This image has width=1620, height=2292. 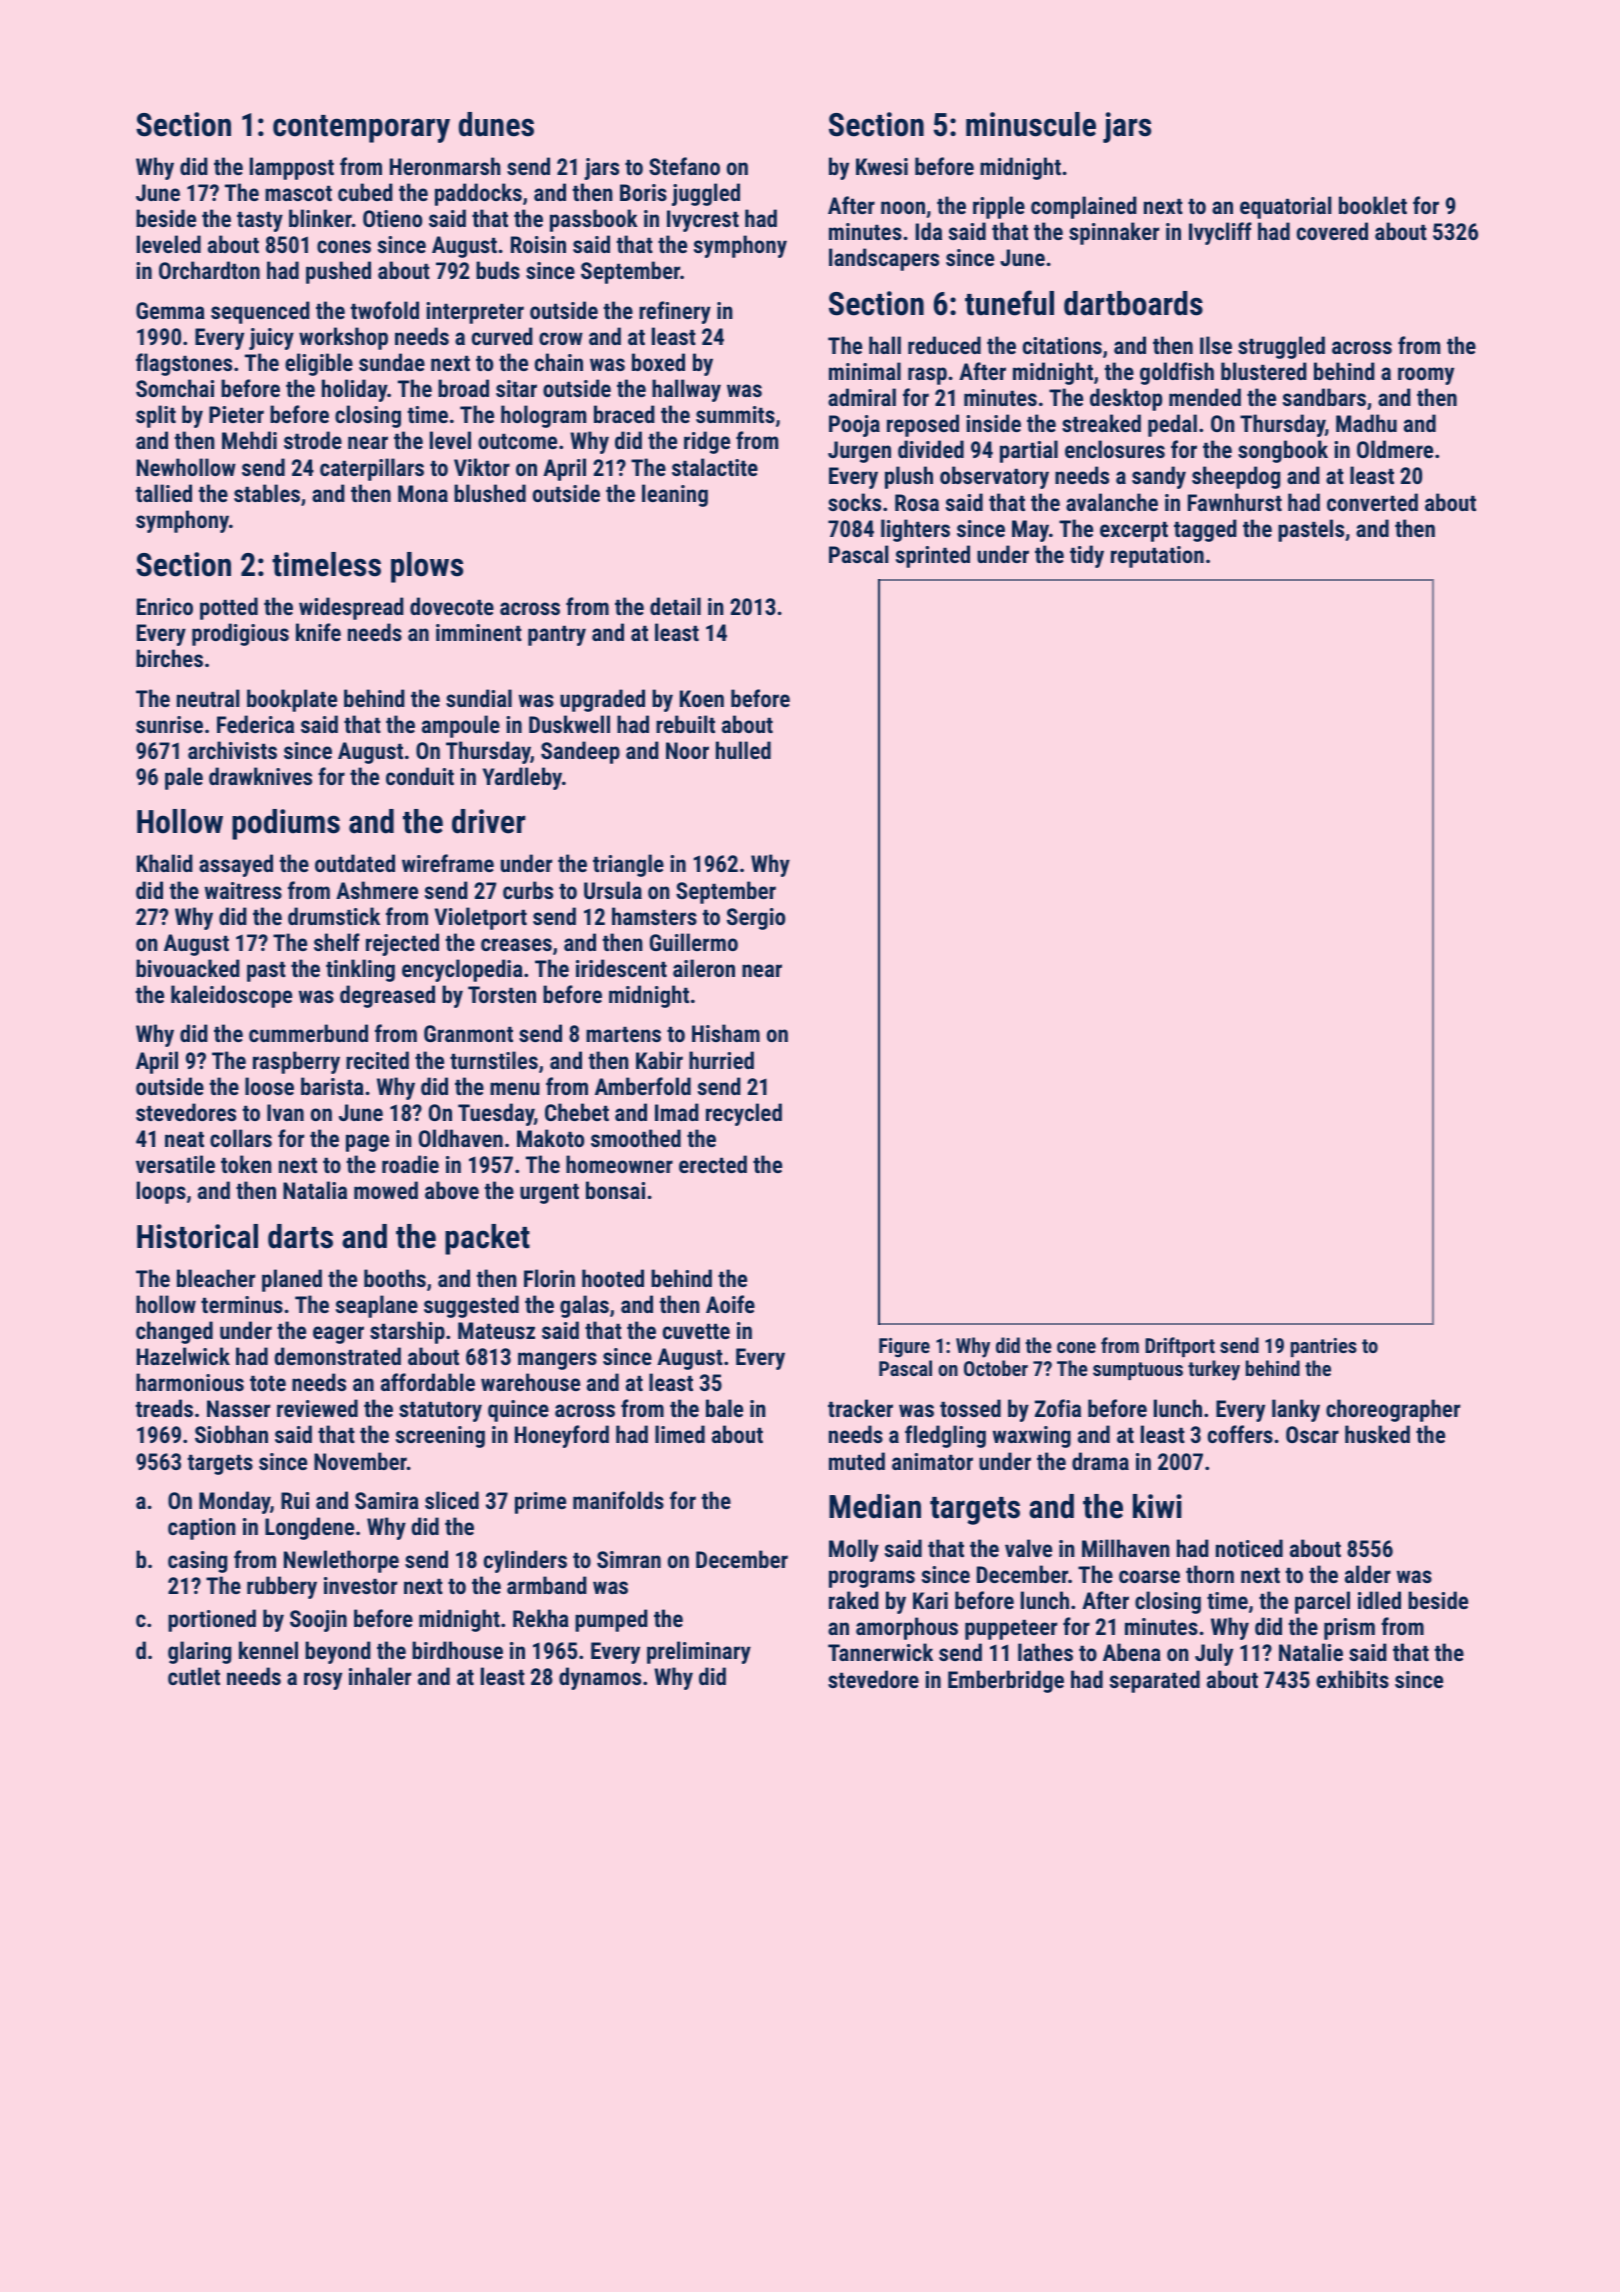 What do you see at coordinates (684, 166) in the image?
I see `Stefano` at bounding box center [684, 166].
